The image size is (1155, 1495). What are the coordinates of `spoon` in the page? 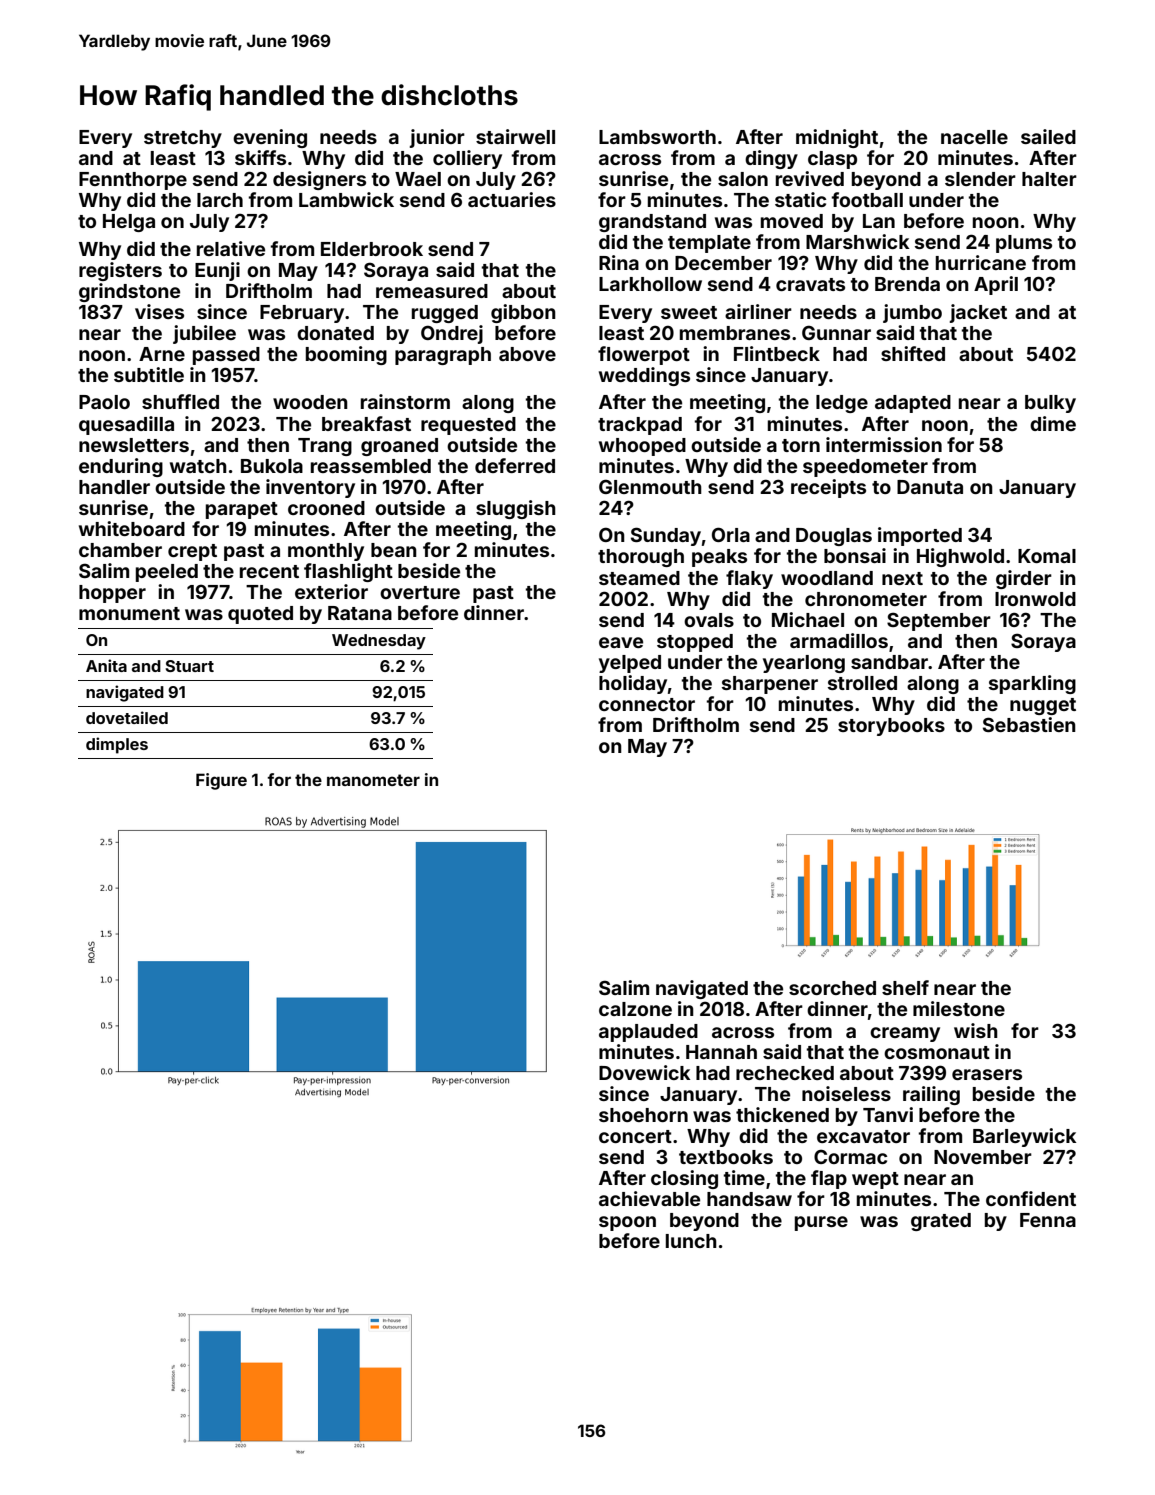 It's located at (627, 1223).
